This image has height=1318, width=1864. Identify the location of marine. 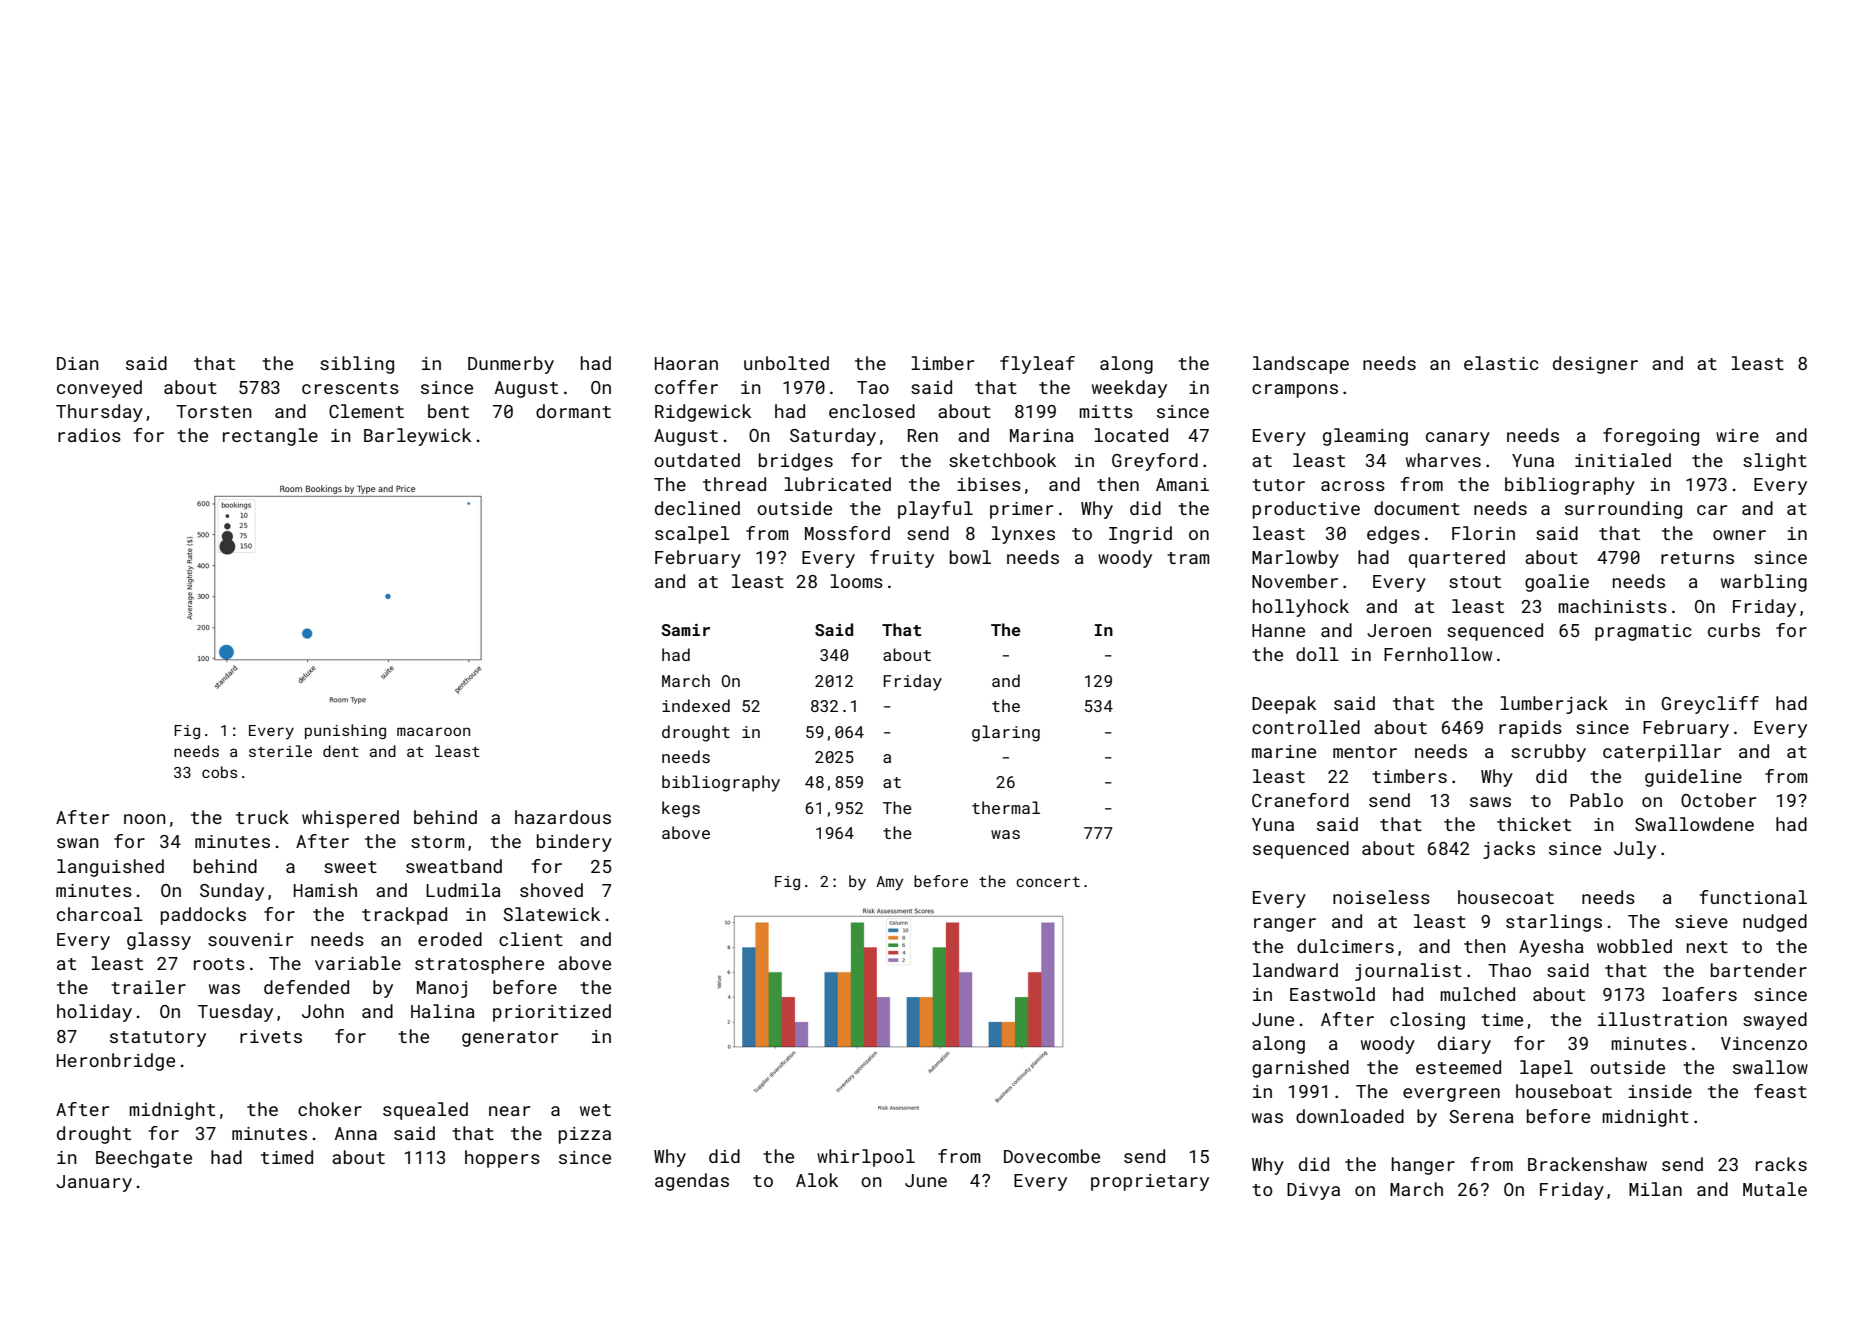
(1284, 751).
